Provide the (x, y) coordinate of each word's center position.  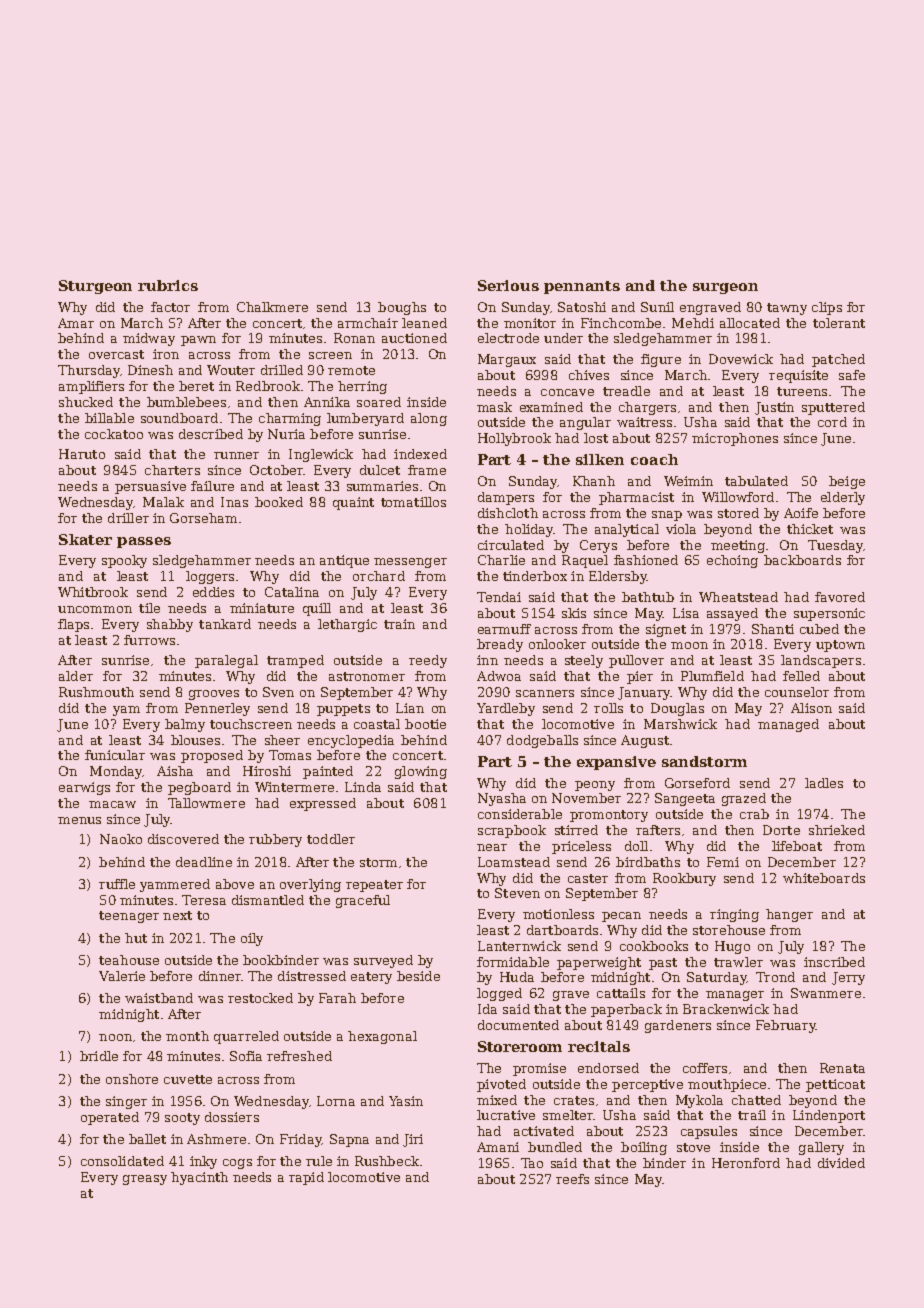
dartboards (562, 930)
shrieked (837, 830)
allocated (750, 323)
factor (170, 307)
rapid (306, 1178)
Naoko (121, 839)
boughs (402, 308)
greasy (145, 1180)
